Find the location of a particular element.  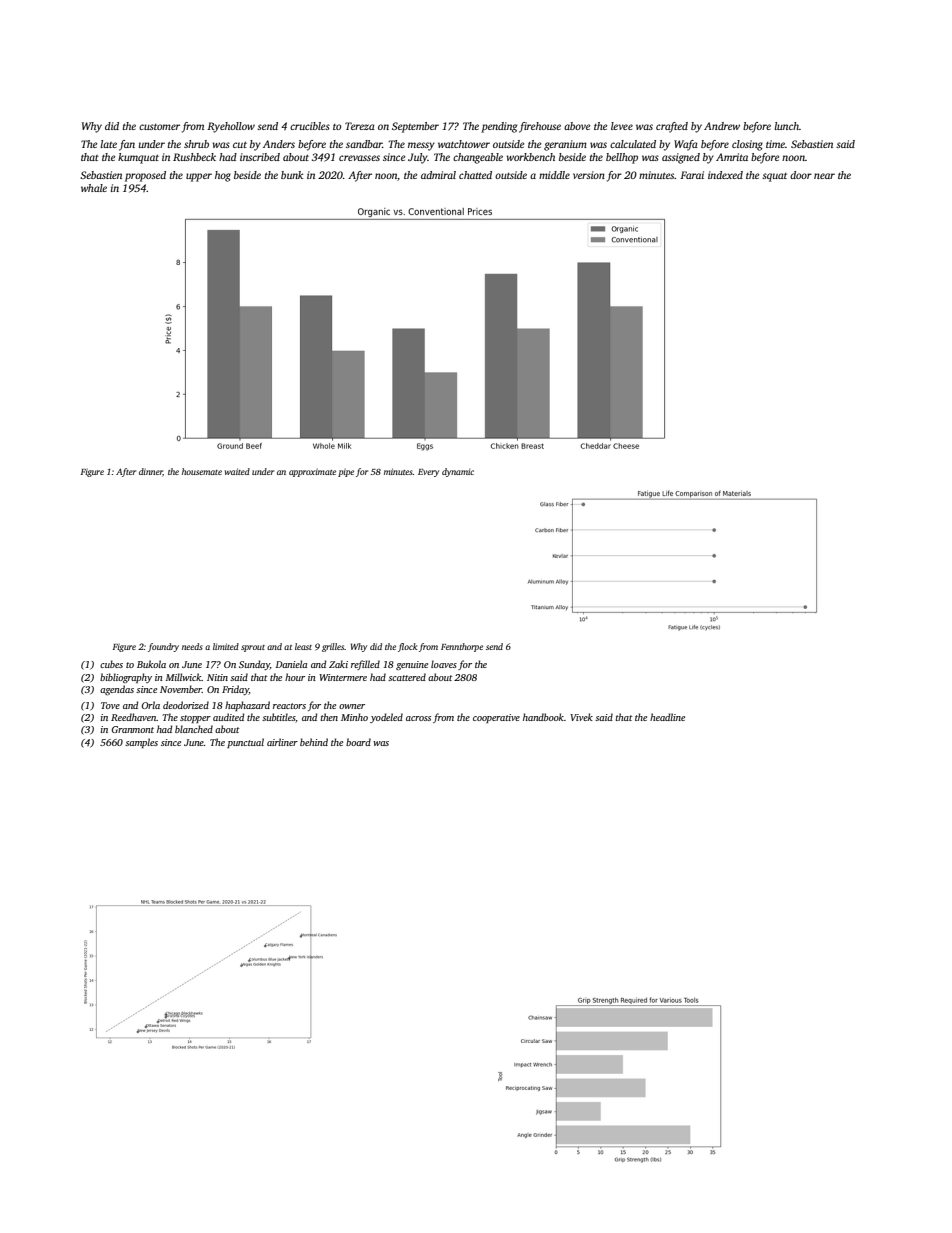

Fennthorpe is located at coordinates (462, 647).
